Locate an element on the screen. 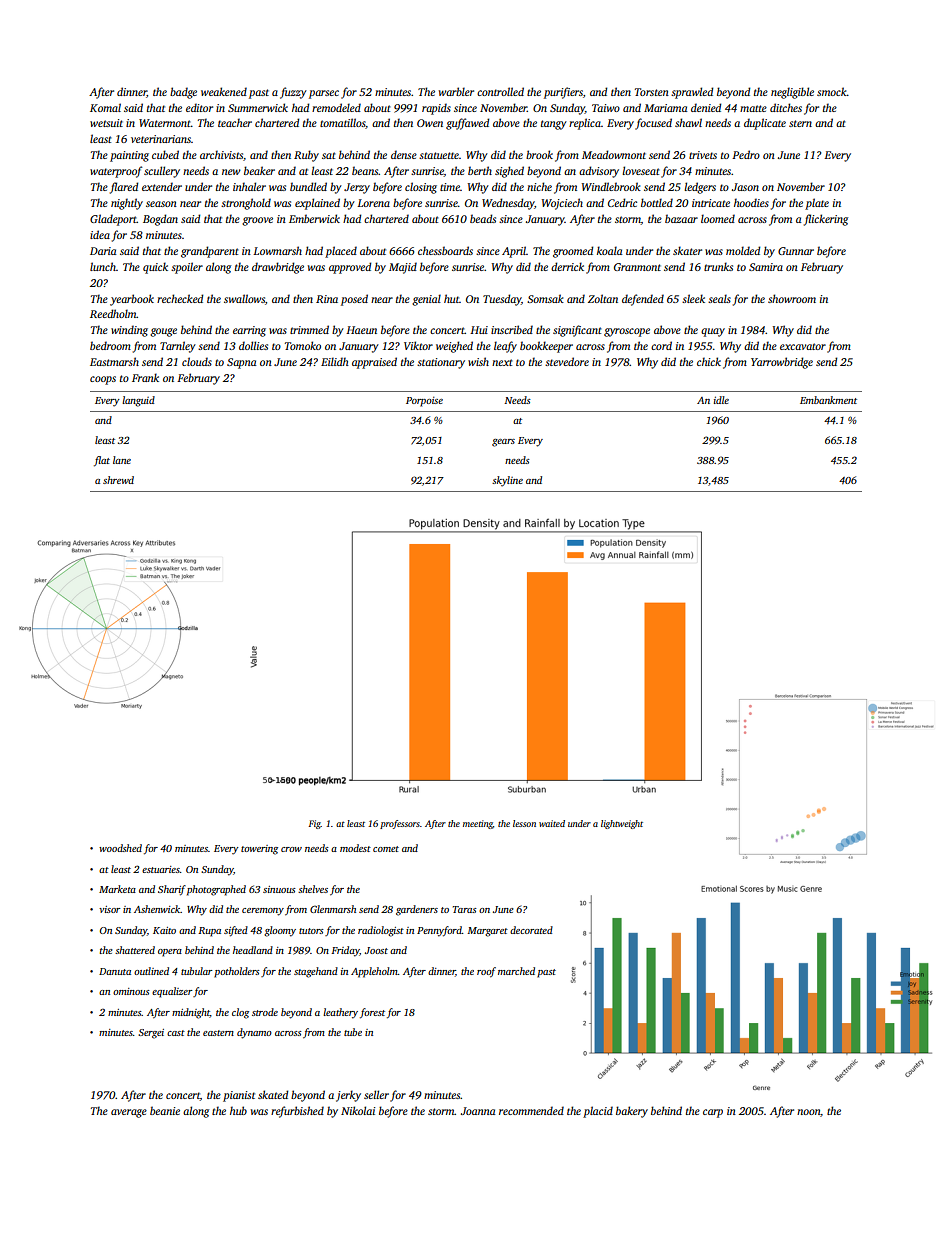  photographed is located at coordinates (216, 890).
